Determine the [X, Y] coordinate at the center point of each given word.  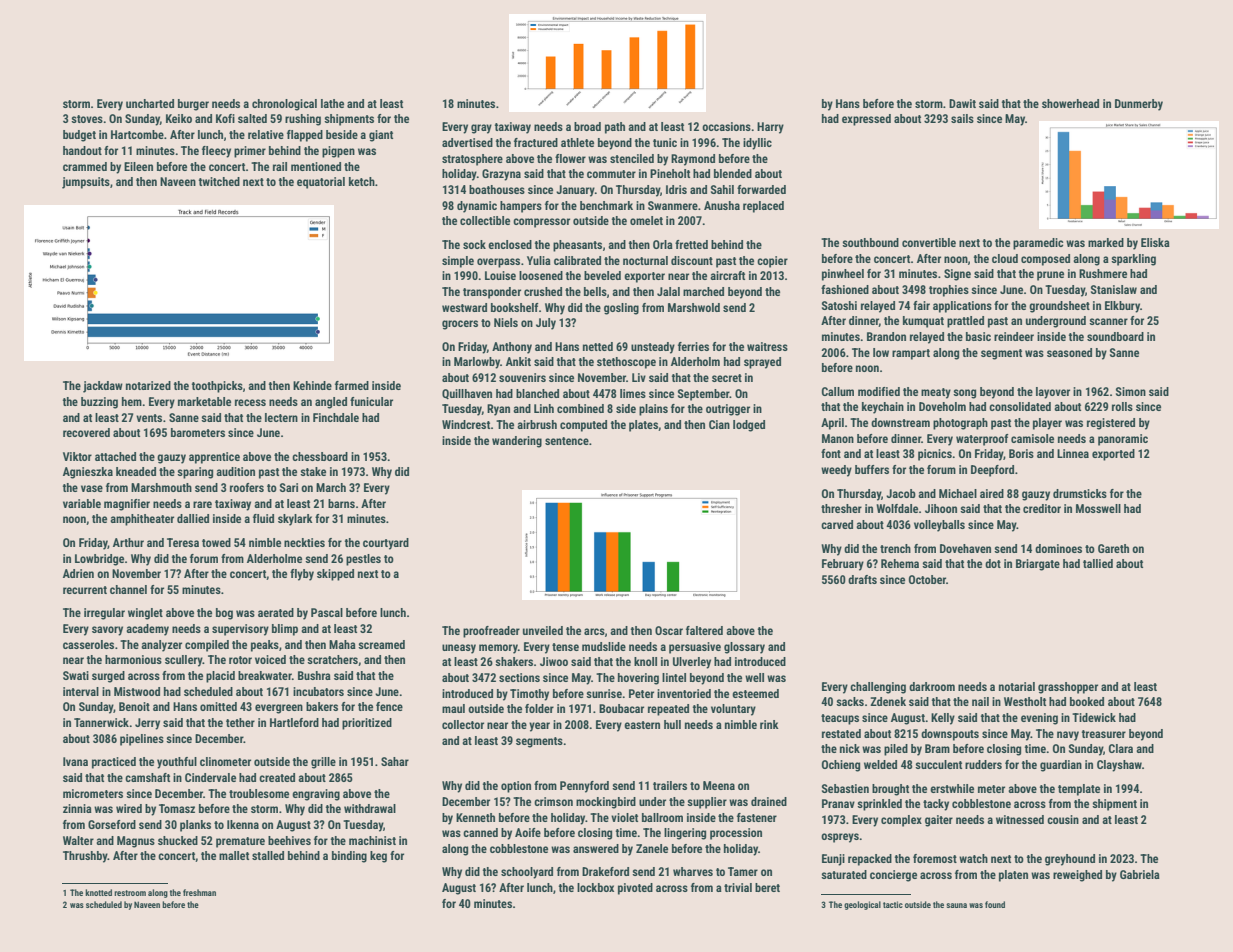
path [615, 128]
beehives [289, 840]
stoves [87, 119]
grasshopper [1068, 688]
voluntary [733, 710]
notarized [148, 385]
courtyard [386, 544]
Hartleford [294, 722]
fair [921, 305]
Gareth [1113, 548]
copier [772, 262]
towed [216, 542]
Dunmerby [1139, 105]
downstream [900, 422]
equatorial [321, 183]
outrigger [728, 410]
